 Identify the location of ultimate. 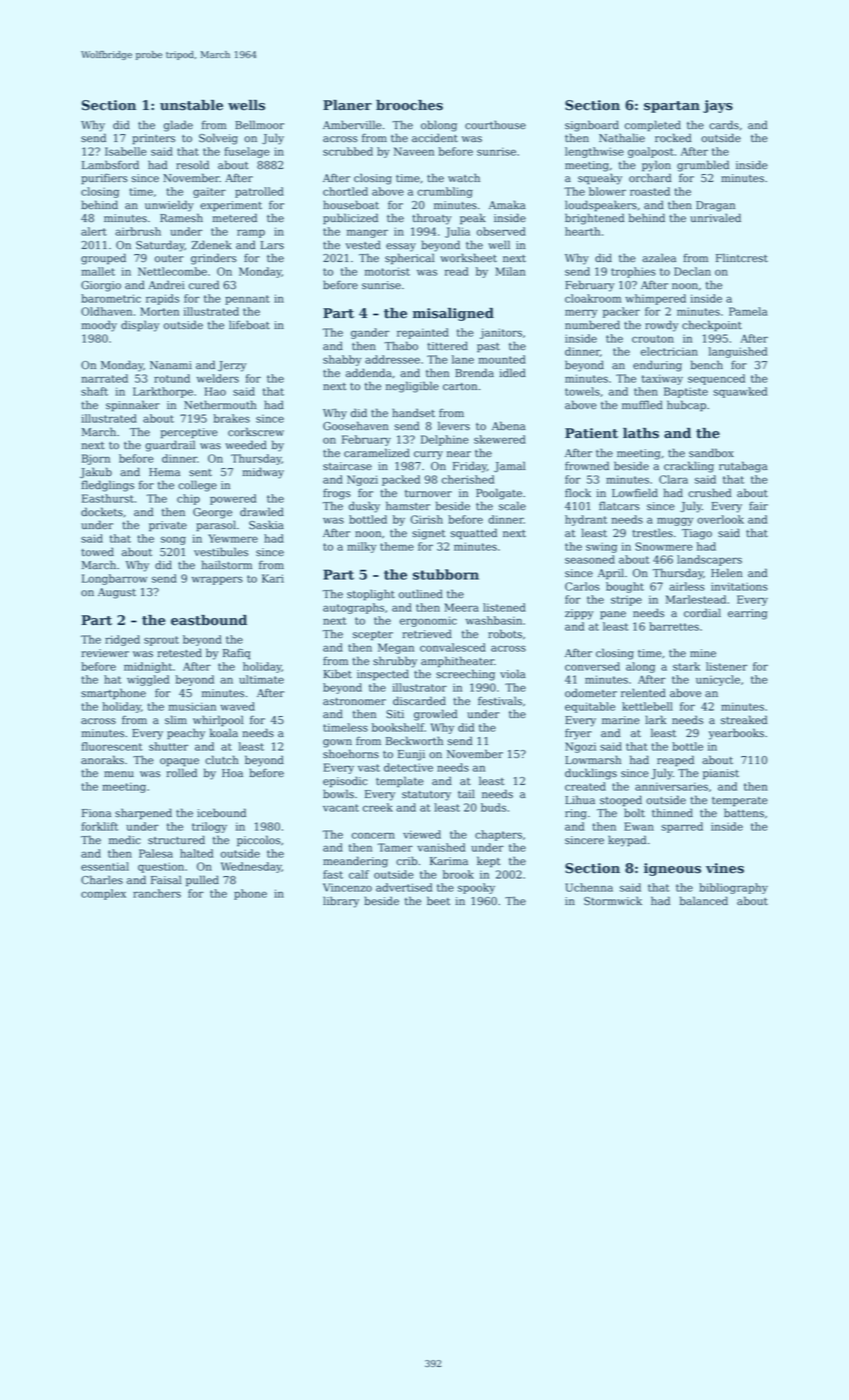
(261, 679).
